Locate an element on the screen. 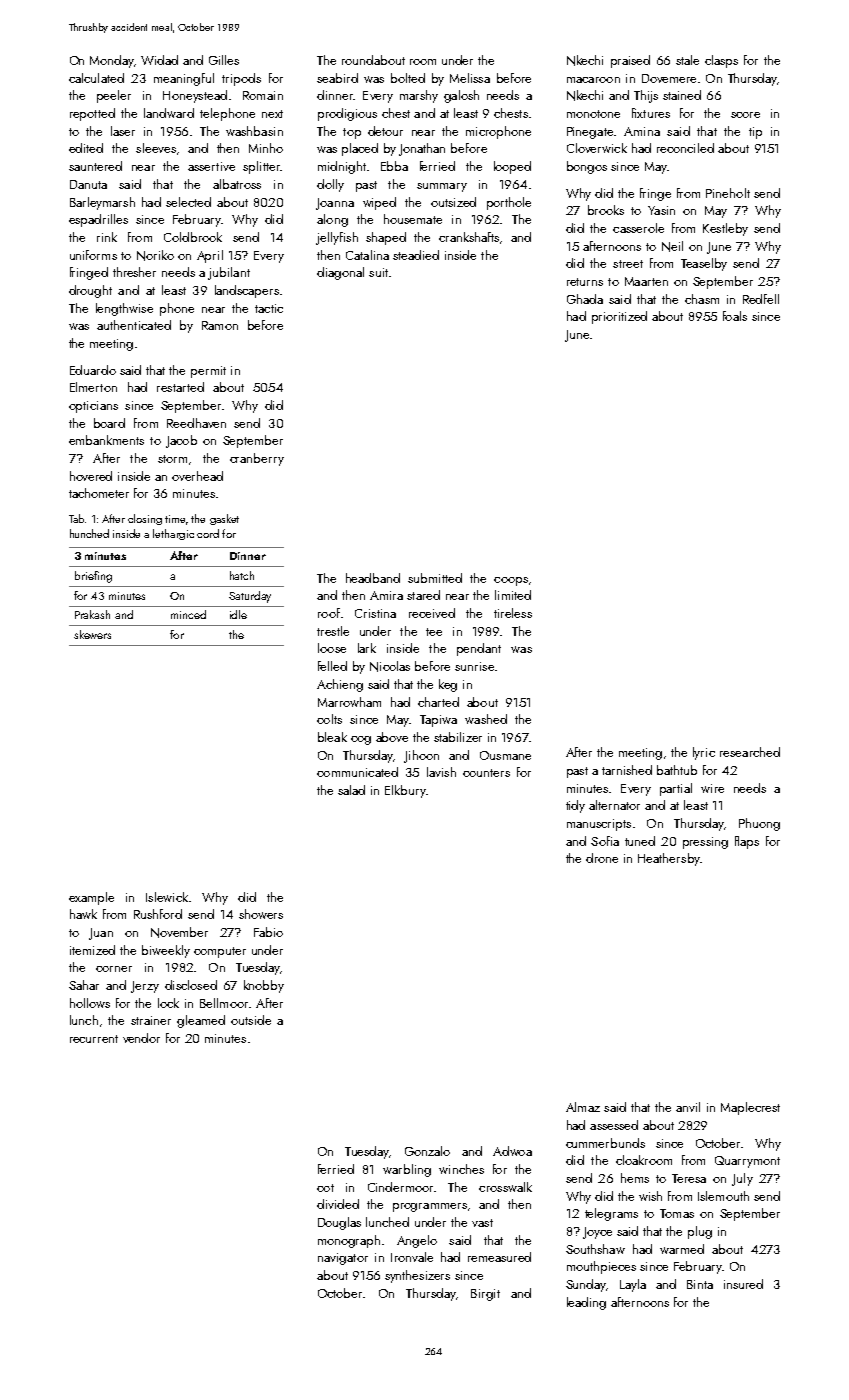 The width and height of the screenshot is (849, 1400). example is located at coordinates (91, 898).
